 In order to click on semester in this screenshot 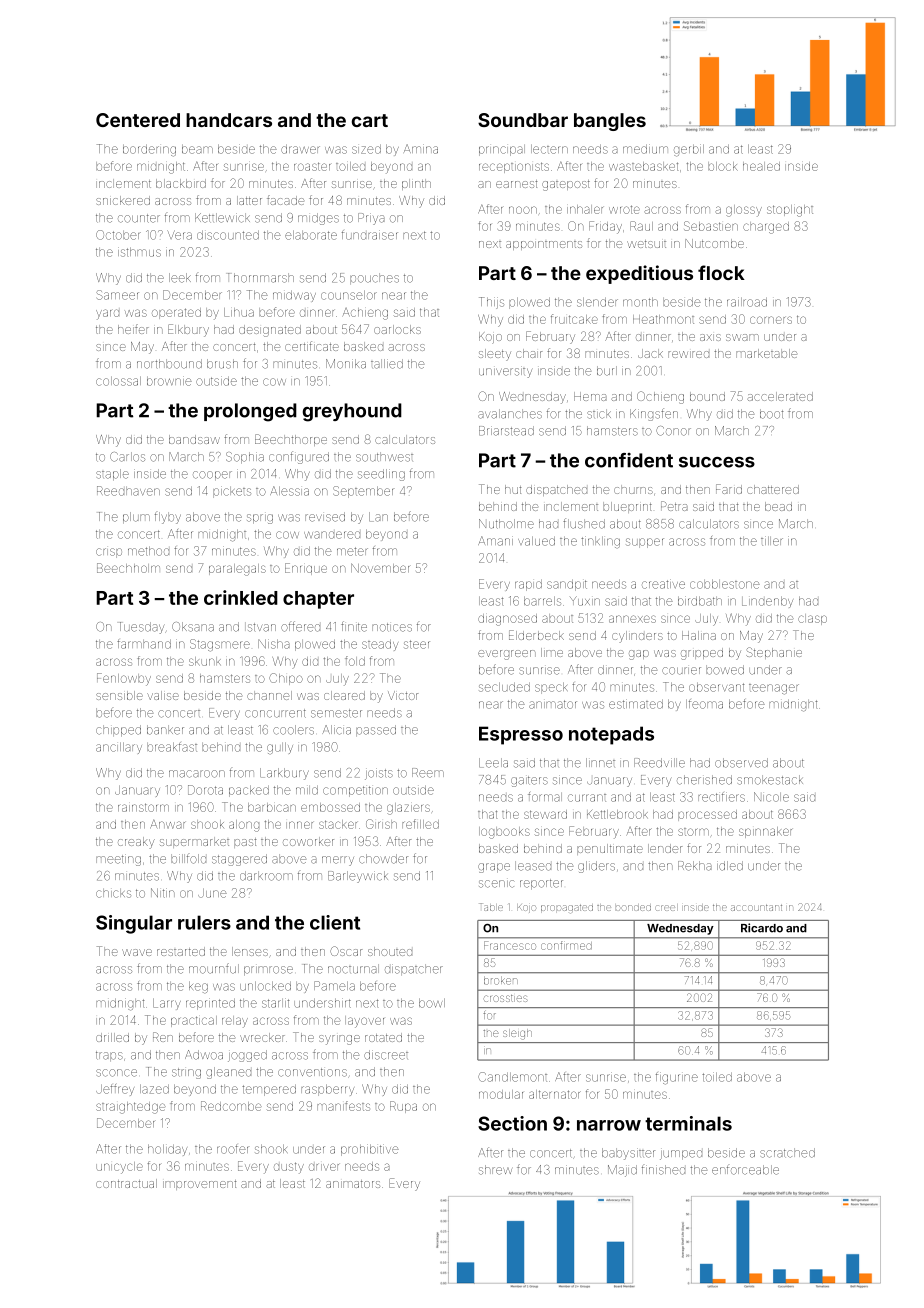, I will do `click(336, 713)`.
